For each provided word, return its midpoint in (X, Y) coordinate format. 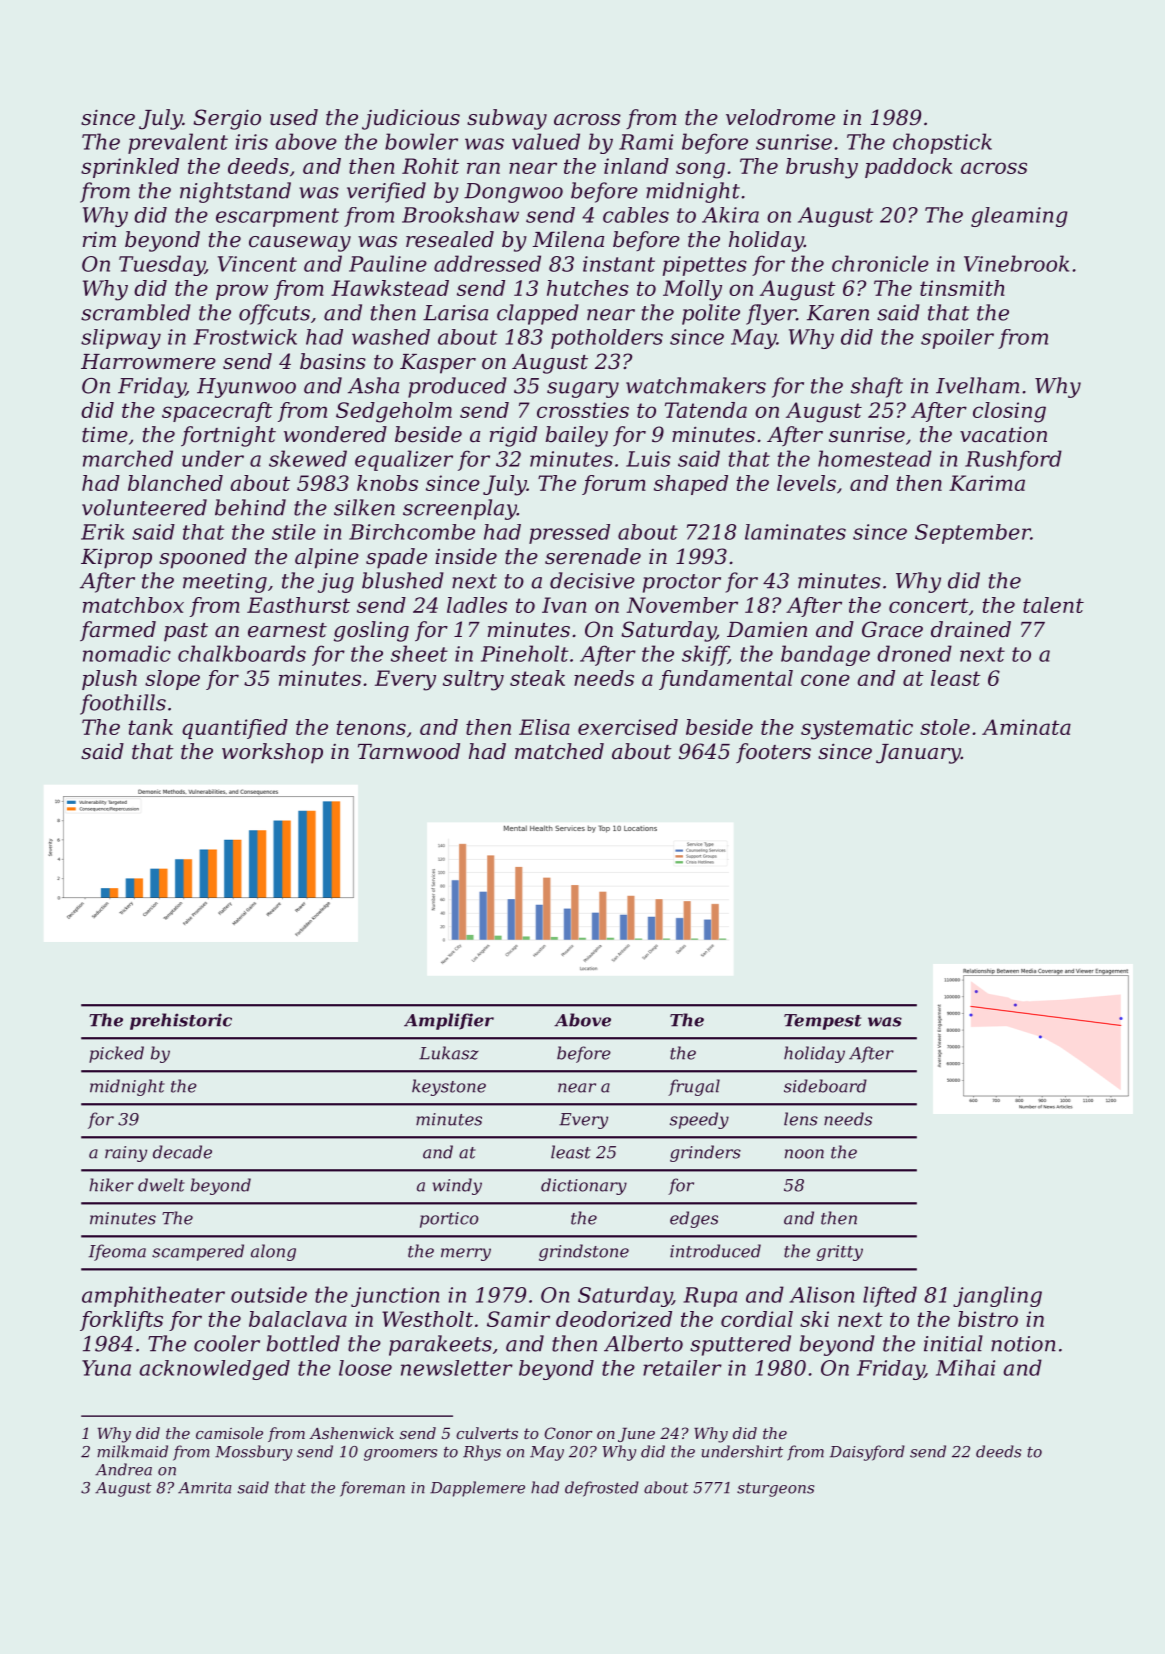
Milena (568, 239)
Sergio (227, 119)
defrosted (602, 1489)
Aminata (1026, 727)
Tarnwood (409, 751)
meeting (225, 583)
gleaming (1019, 217)
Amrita (205, 1488)
